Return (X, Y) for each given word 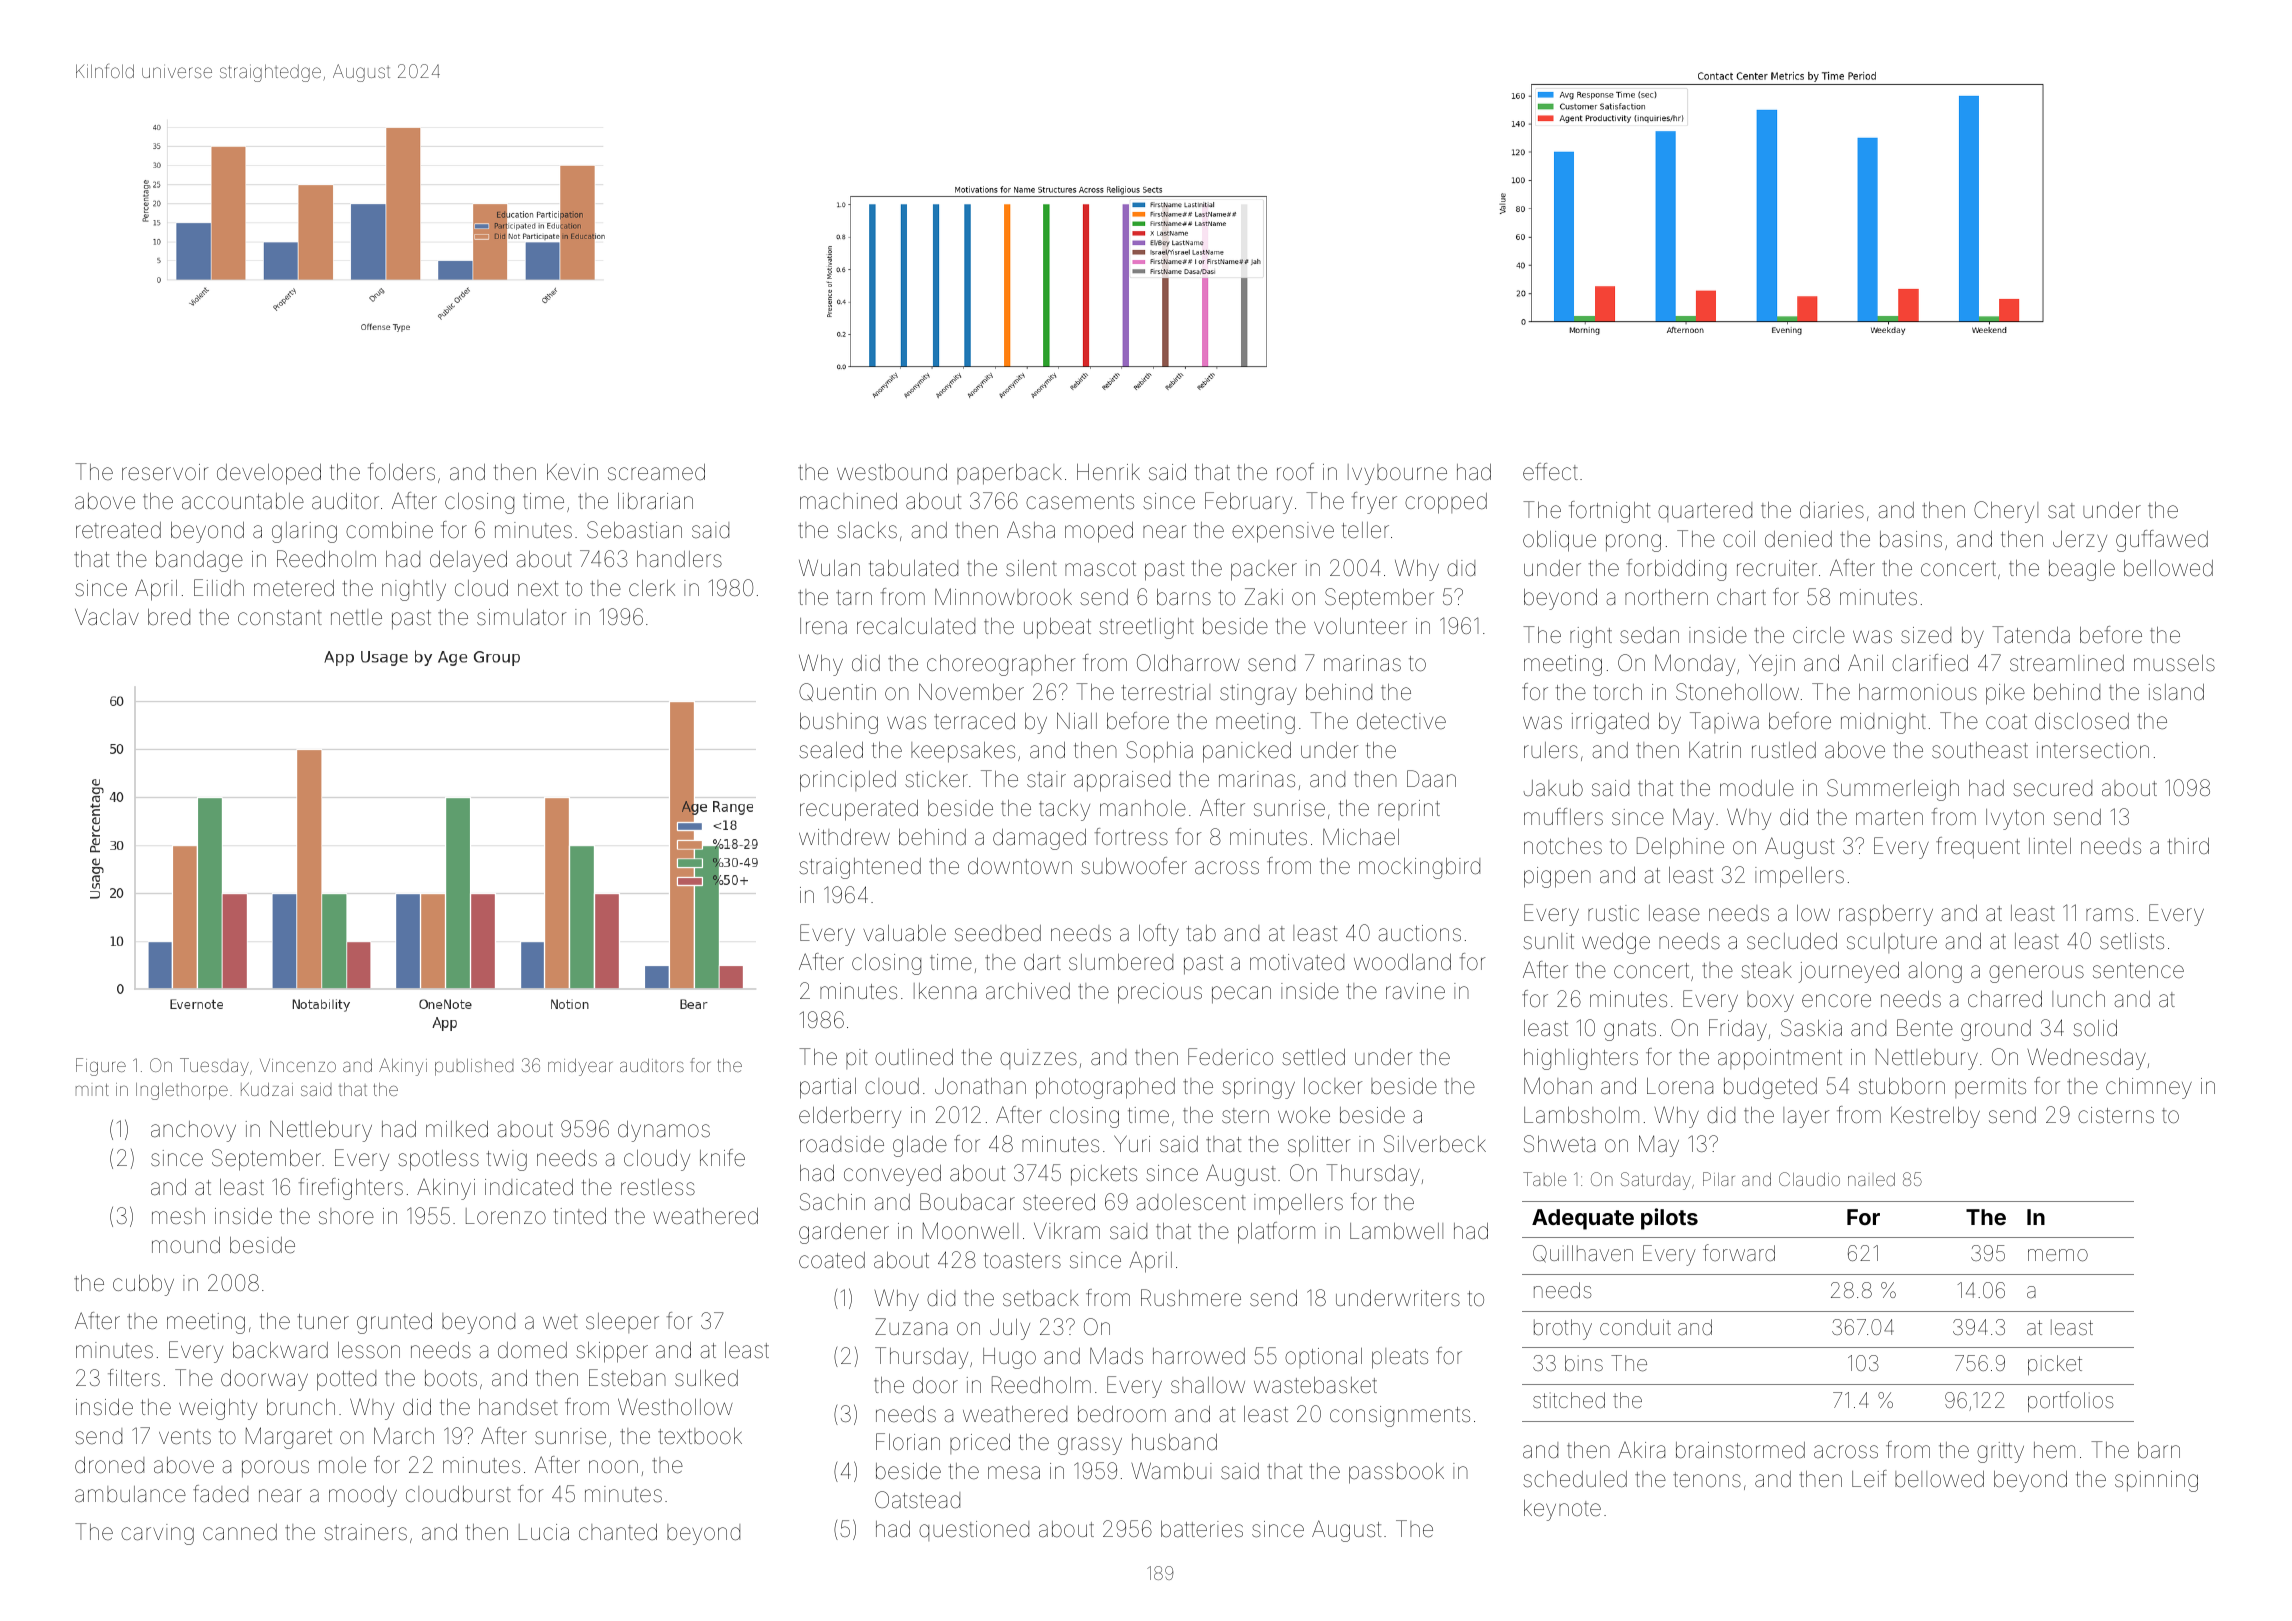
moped (1099, 532)
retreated (118, 530)
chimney (2149, 1088)
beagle (2082, 570)
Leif (1869, 1479)
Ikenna (945, 991)
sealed (831, 750)
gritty (2000, 1452)
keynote (1562, 1510)
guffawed (2162, 541)
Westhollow (675, 1407)
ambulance (130, 1494)
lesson (369, 1350)
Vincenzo (298, 1065)
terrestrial (1166, 692)
